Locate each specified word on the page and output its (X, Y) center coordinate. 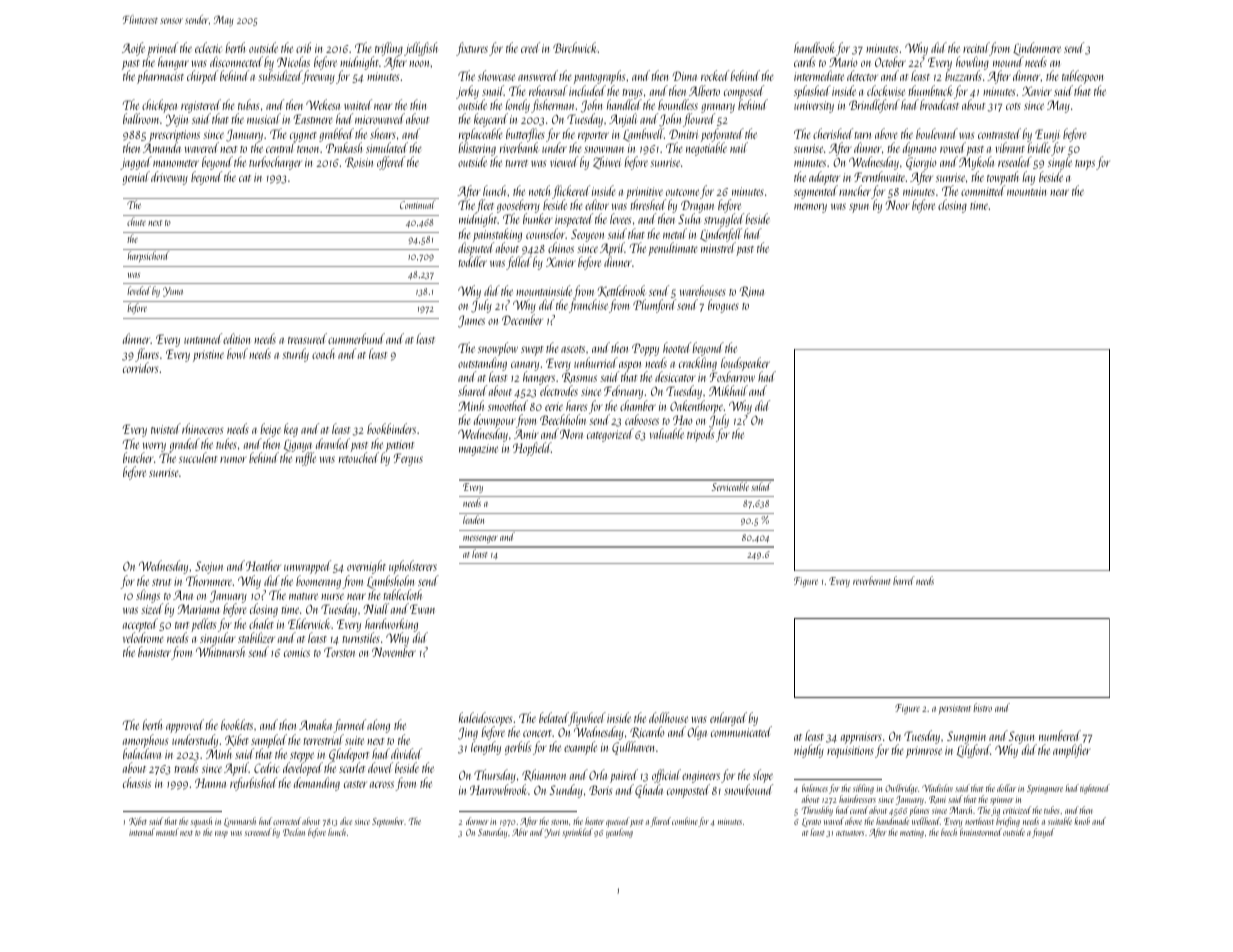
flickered (571, 192)
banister (154, 651)
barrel (904, 580)
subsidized (279, 76)
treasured (307, 338)
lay (1028, 178)
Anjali (623, 120)
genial (136, 178)
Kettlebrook (622, 291)
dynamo (919, 149)
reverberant (872, 580)
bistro (982, 707)
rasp (221, 834)
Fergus (408, 459)
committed (982, 191)
